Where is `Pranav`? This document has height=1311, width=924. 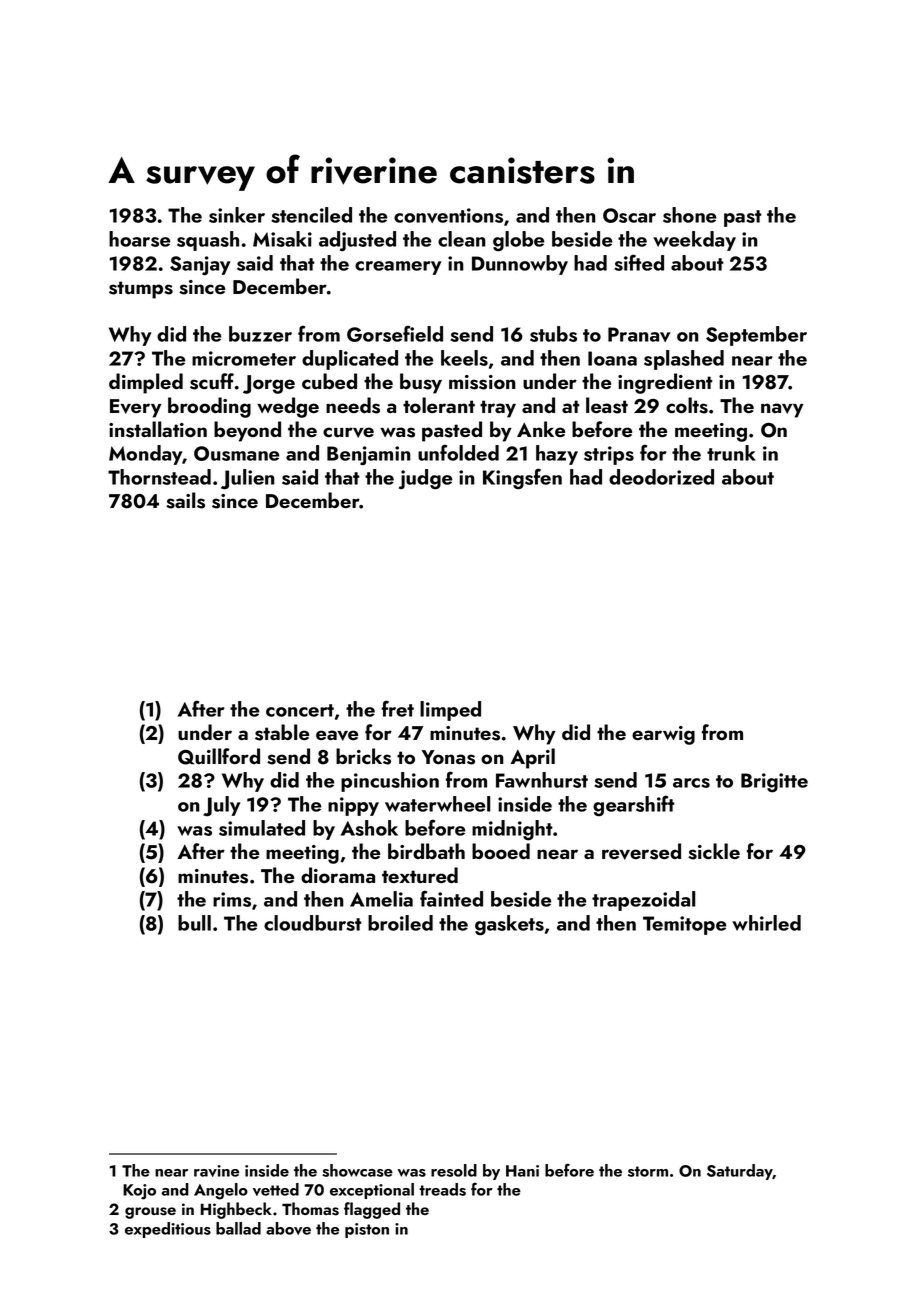 Pranav is located at coordinates (639, 334).
